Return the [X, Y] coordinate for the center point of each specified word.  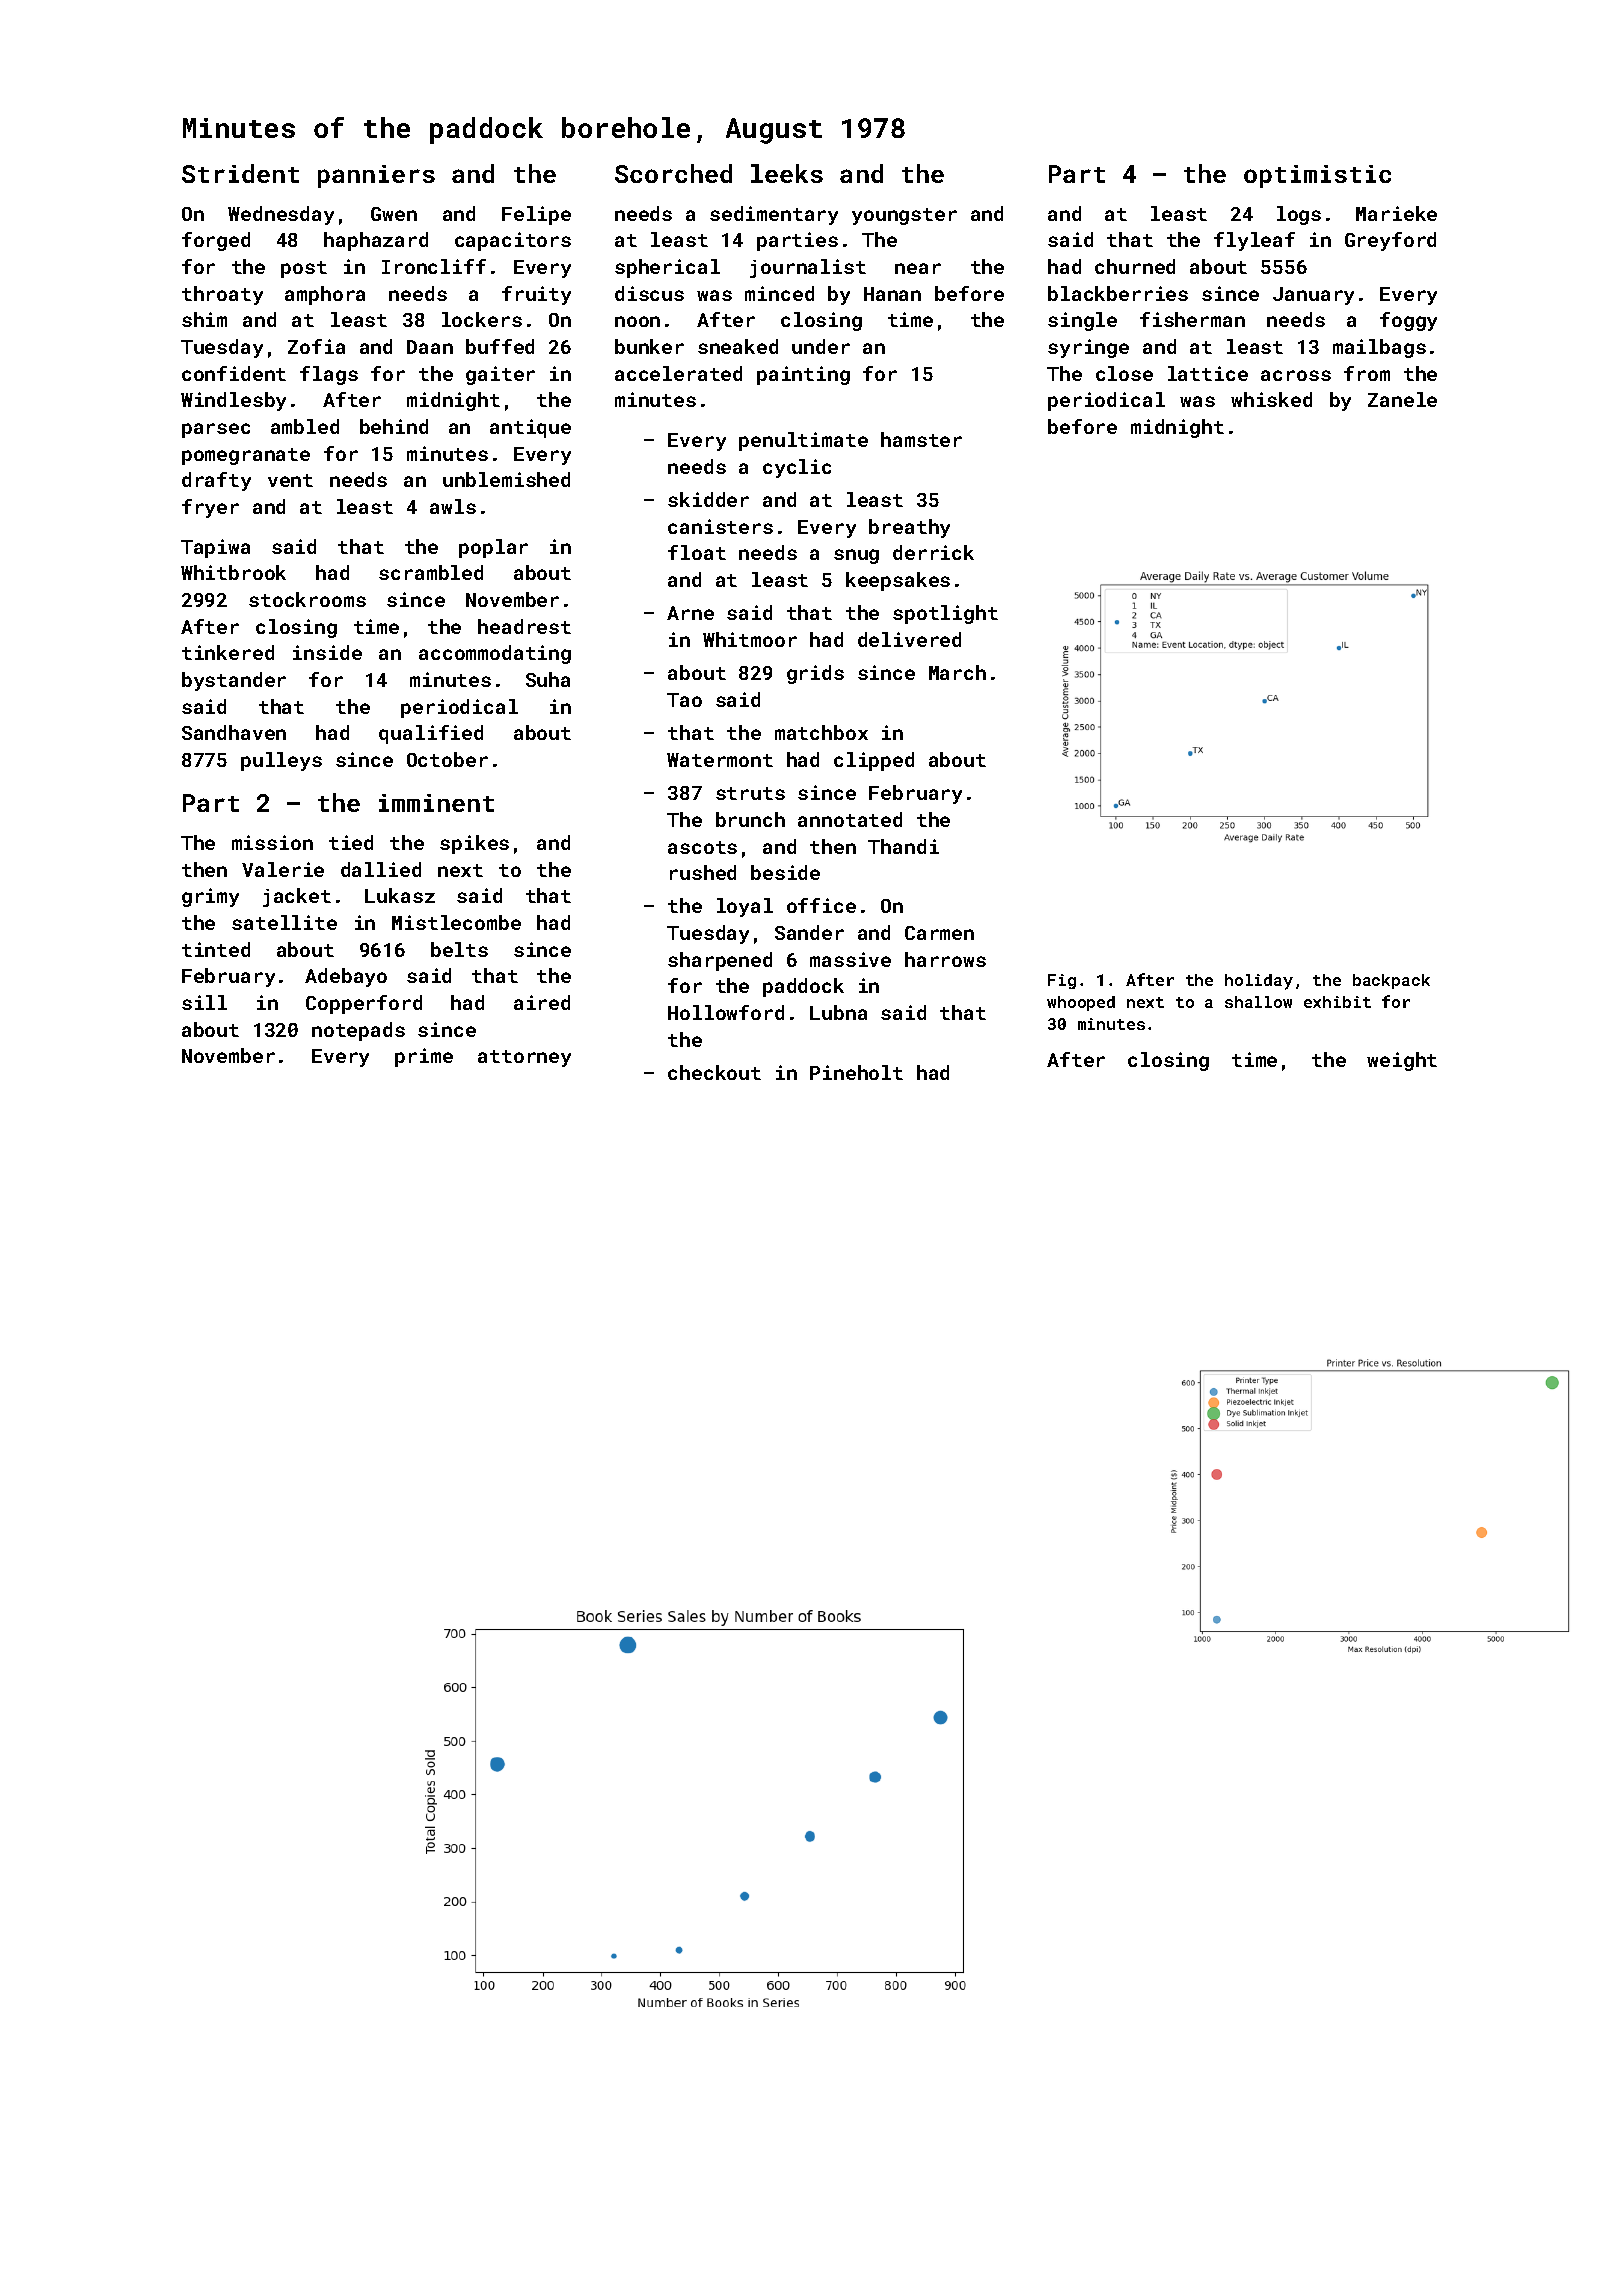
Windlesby [233, 401]
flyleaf [1254, 241]
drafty [216, 481]
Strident [240, 173]
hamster [921, 439]
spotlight [945, 614]
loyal [745, 907]
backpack [1391, 981]
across [1296, 375]
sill [204, 1002]
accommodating [495, 654]
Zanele [1402, 399]
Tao [684, 700]
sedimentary [774, 215]
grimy [210, 897]
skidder [708, 499]
